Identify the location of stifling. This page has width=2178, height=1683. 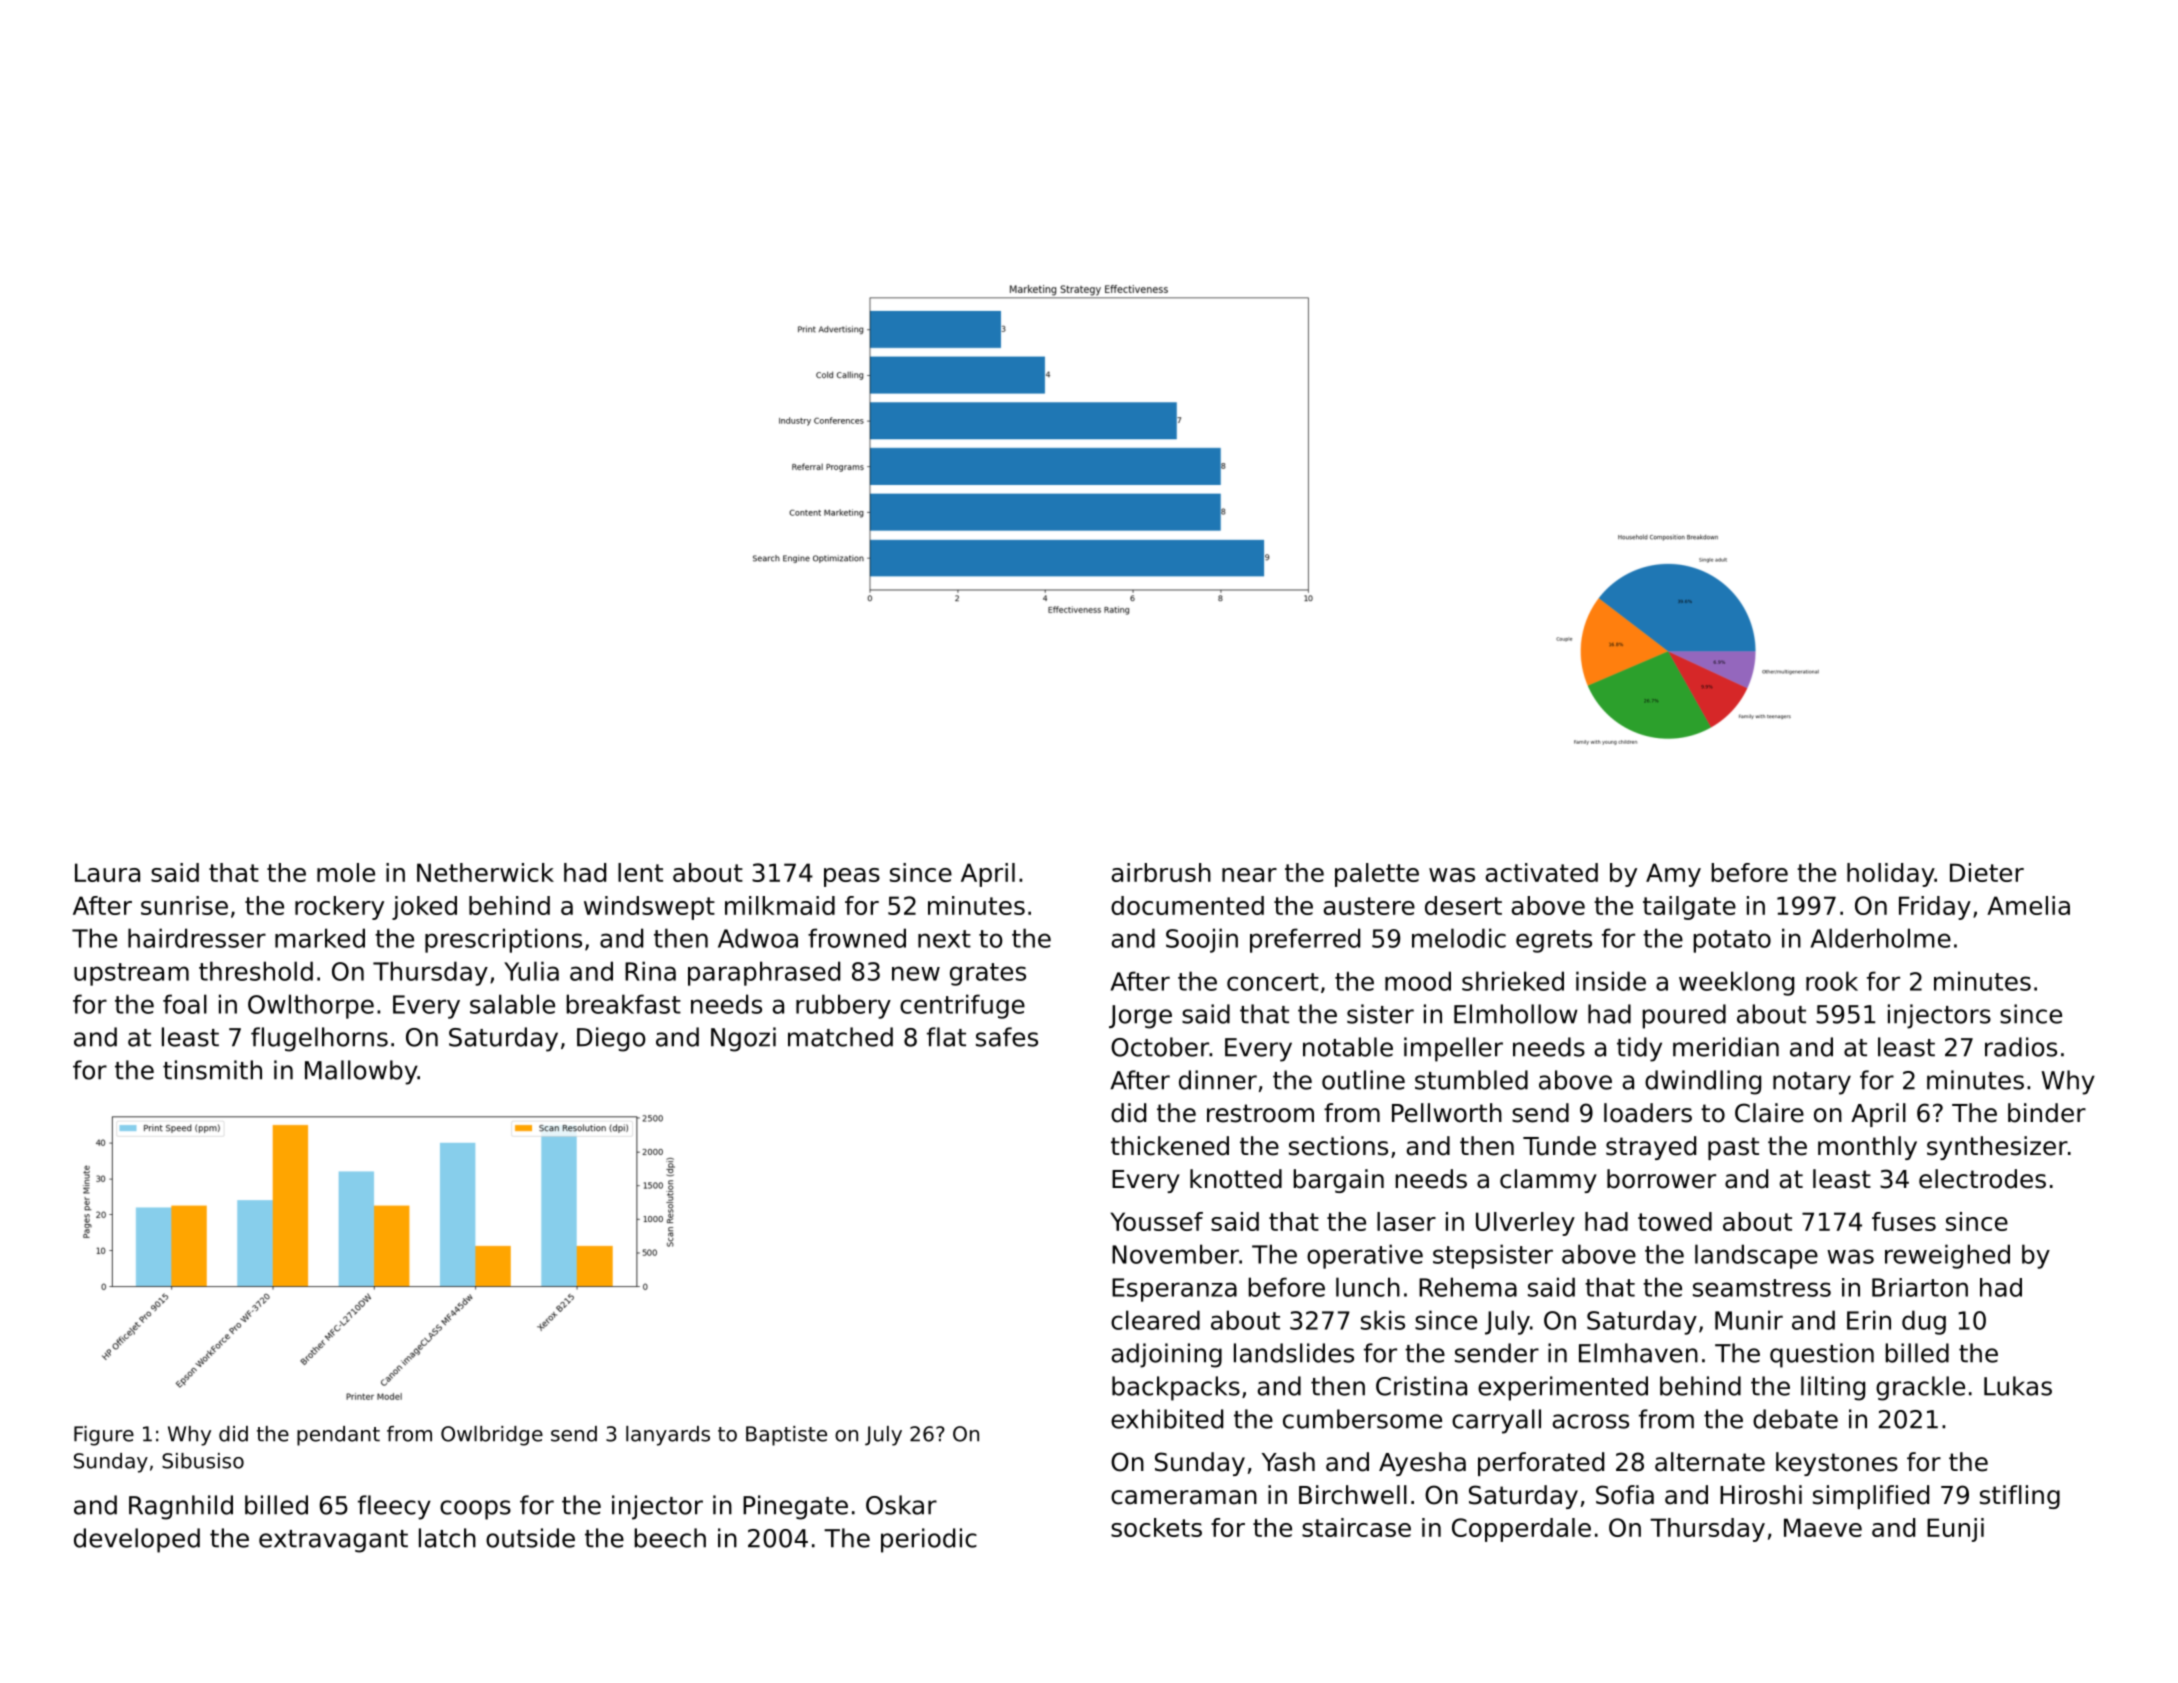
(2020, 1497).
